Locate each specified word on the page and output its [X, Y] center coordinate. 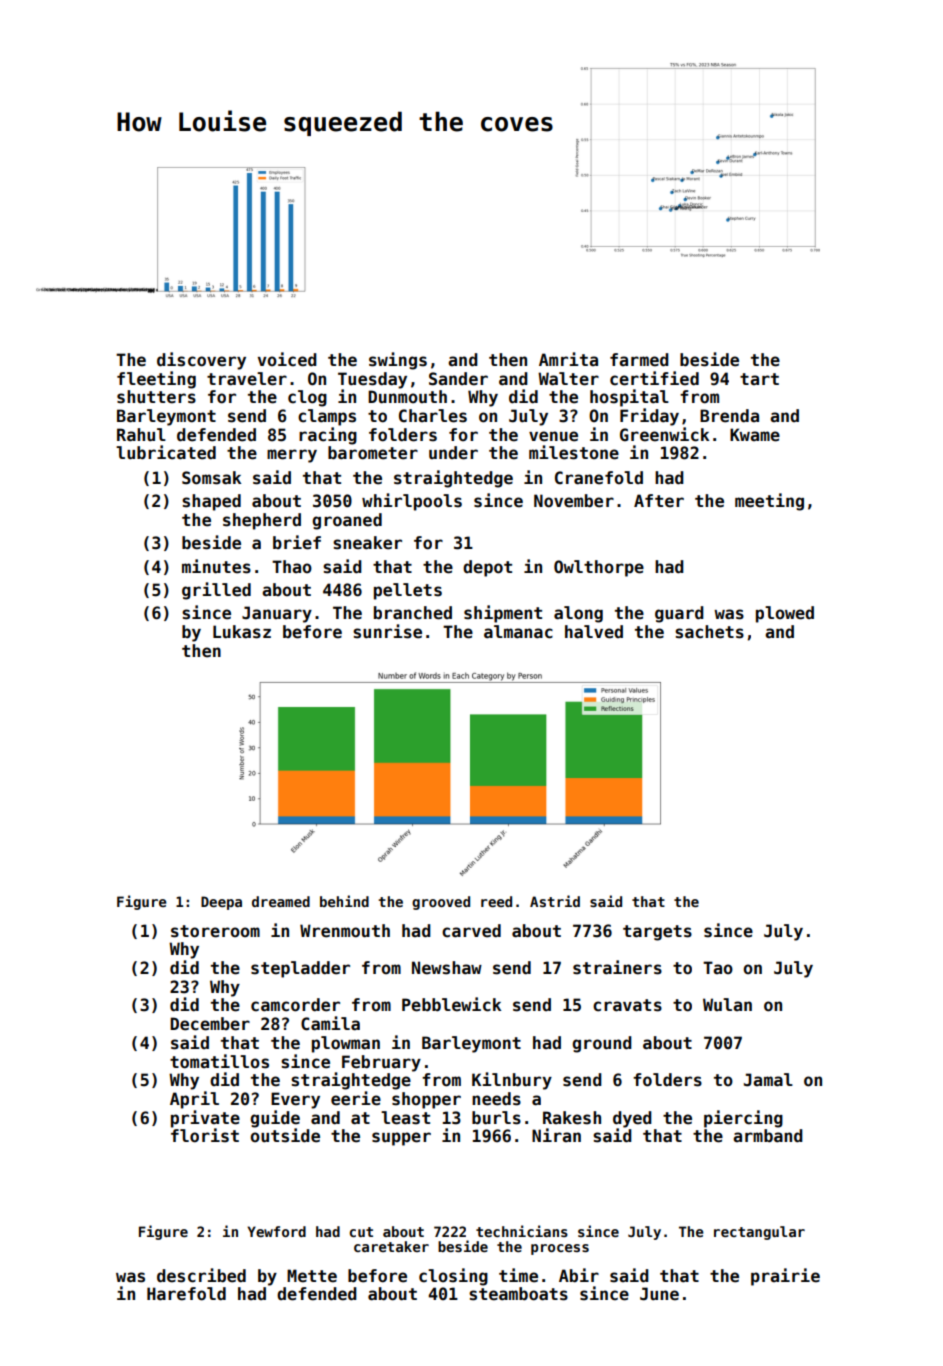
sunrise [387, 631]
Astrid [555, 901]
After [659, 501]
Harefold [186, 1294]
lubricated [166, 452]
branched [413, 613]
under [453, 453]
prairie [785, 1277]
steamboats [518, 1294]
